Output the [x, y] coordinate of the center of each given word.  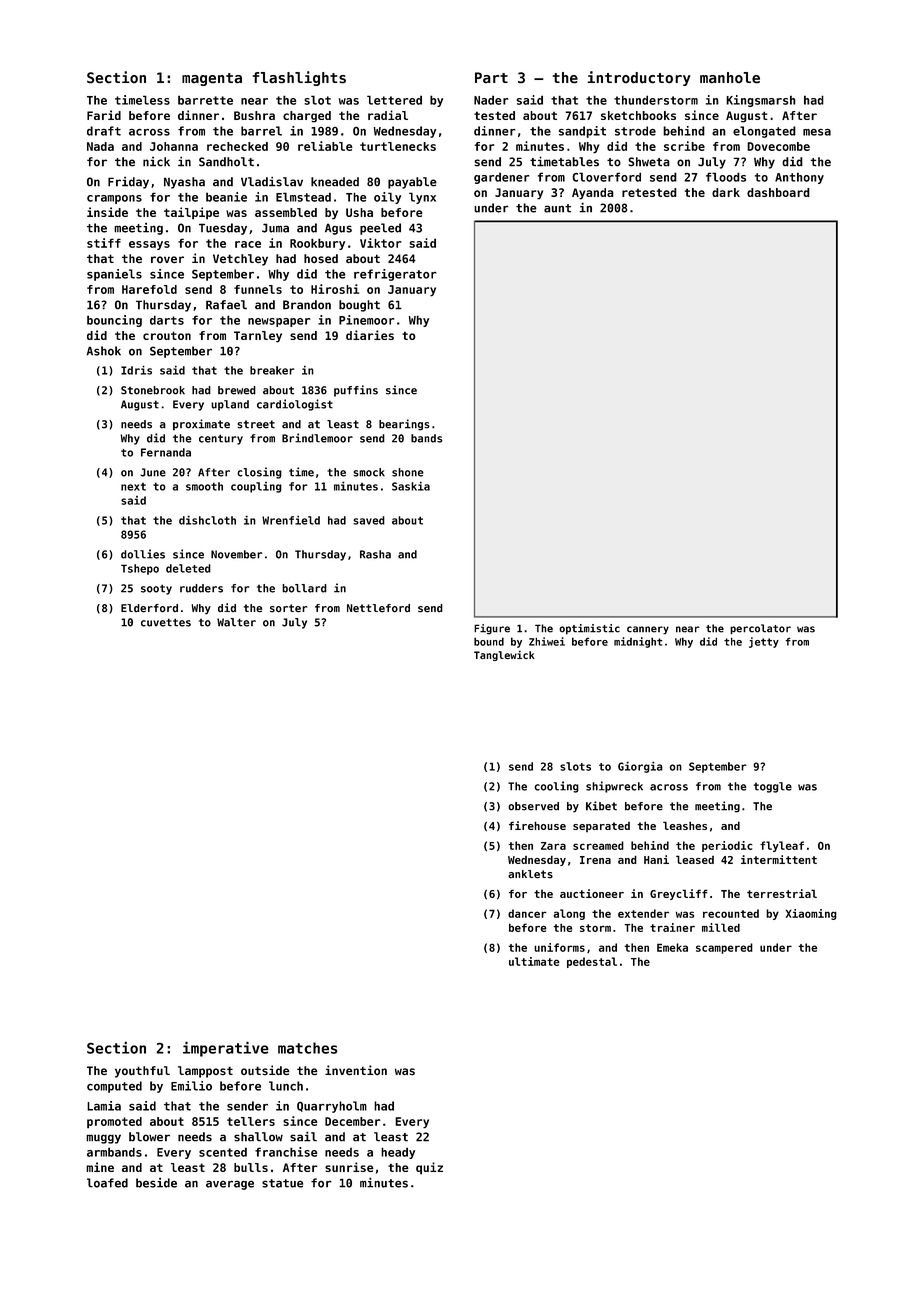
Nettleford [378, 608]
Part [491, 78]
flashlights [299, 78]
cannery [648, 630]
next [133, 487]
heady [398, 1153]
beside [156, 1183]
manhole [730, 77]
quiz [429, 1168]
